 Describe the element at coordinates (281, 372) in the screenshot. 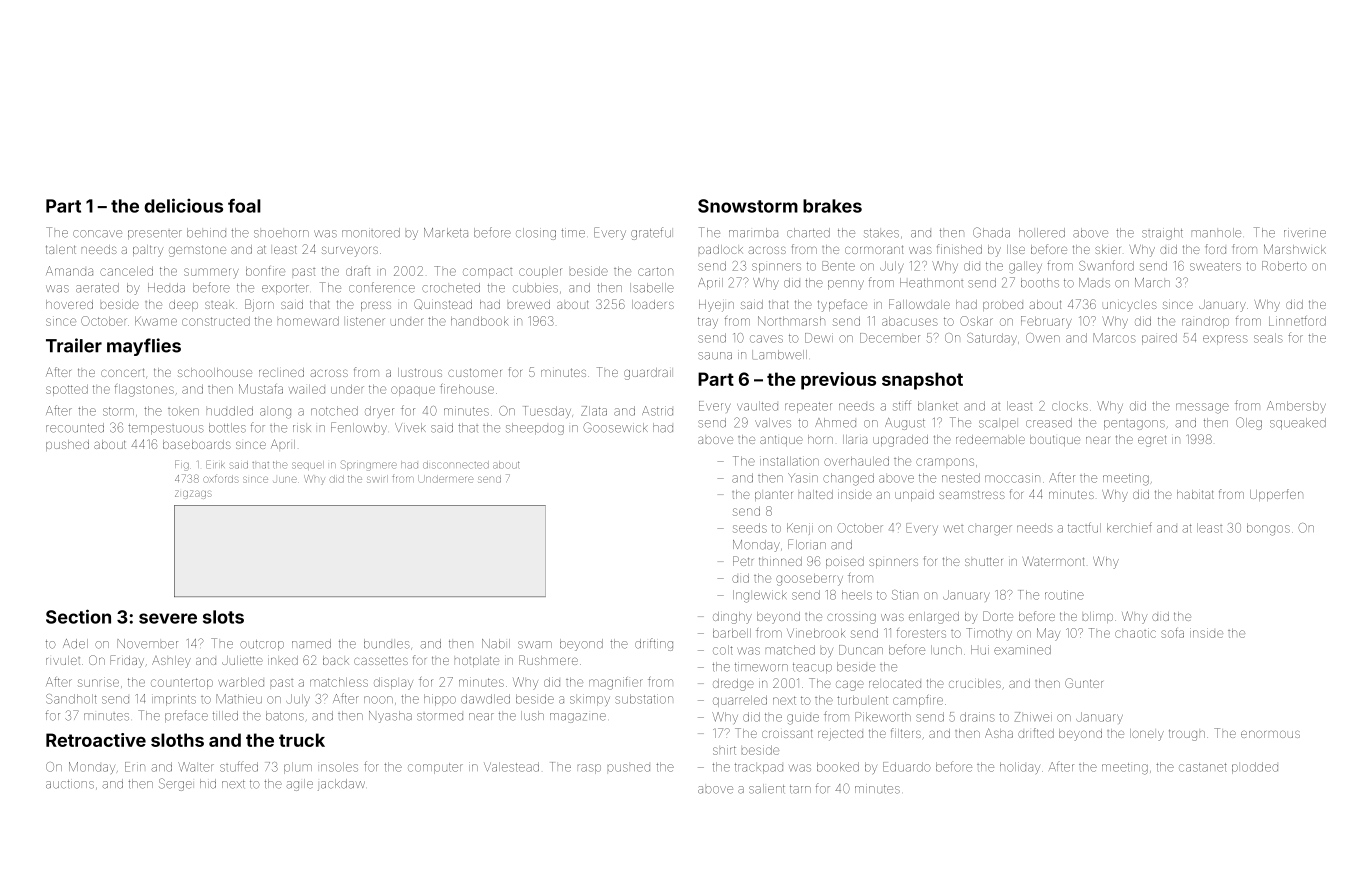

I see `reclined` at that location.
